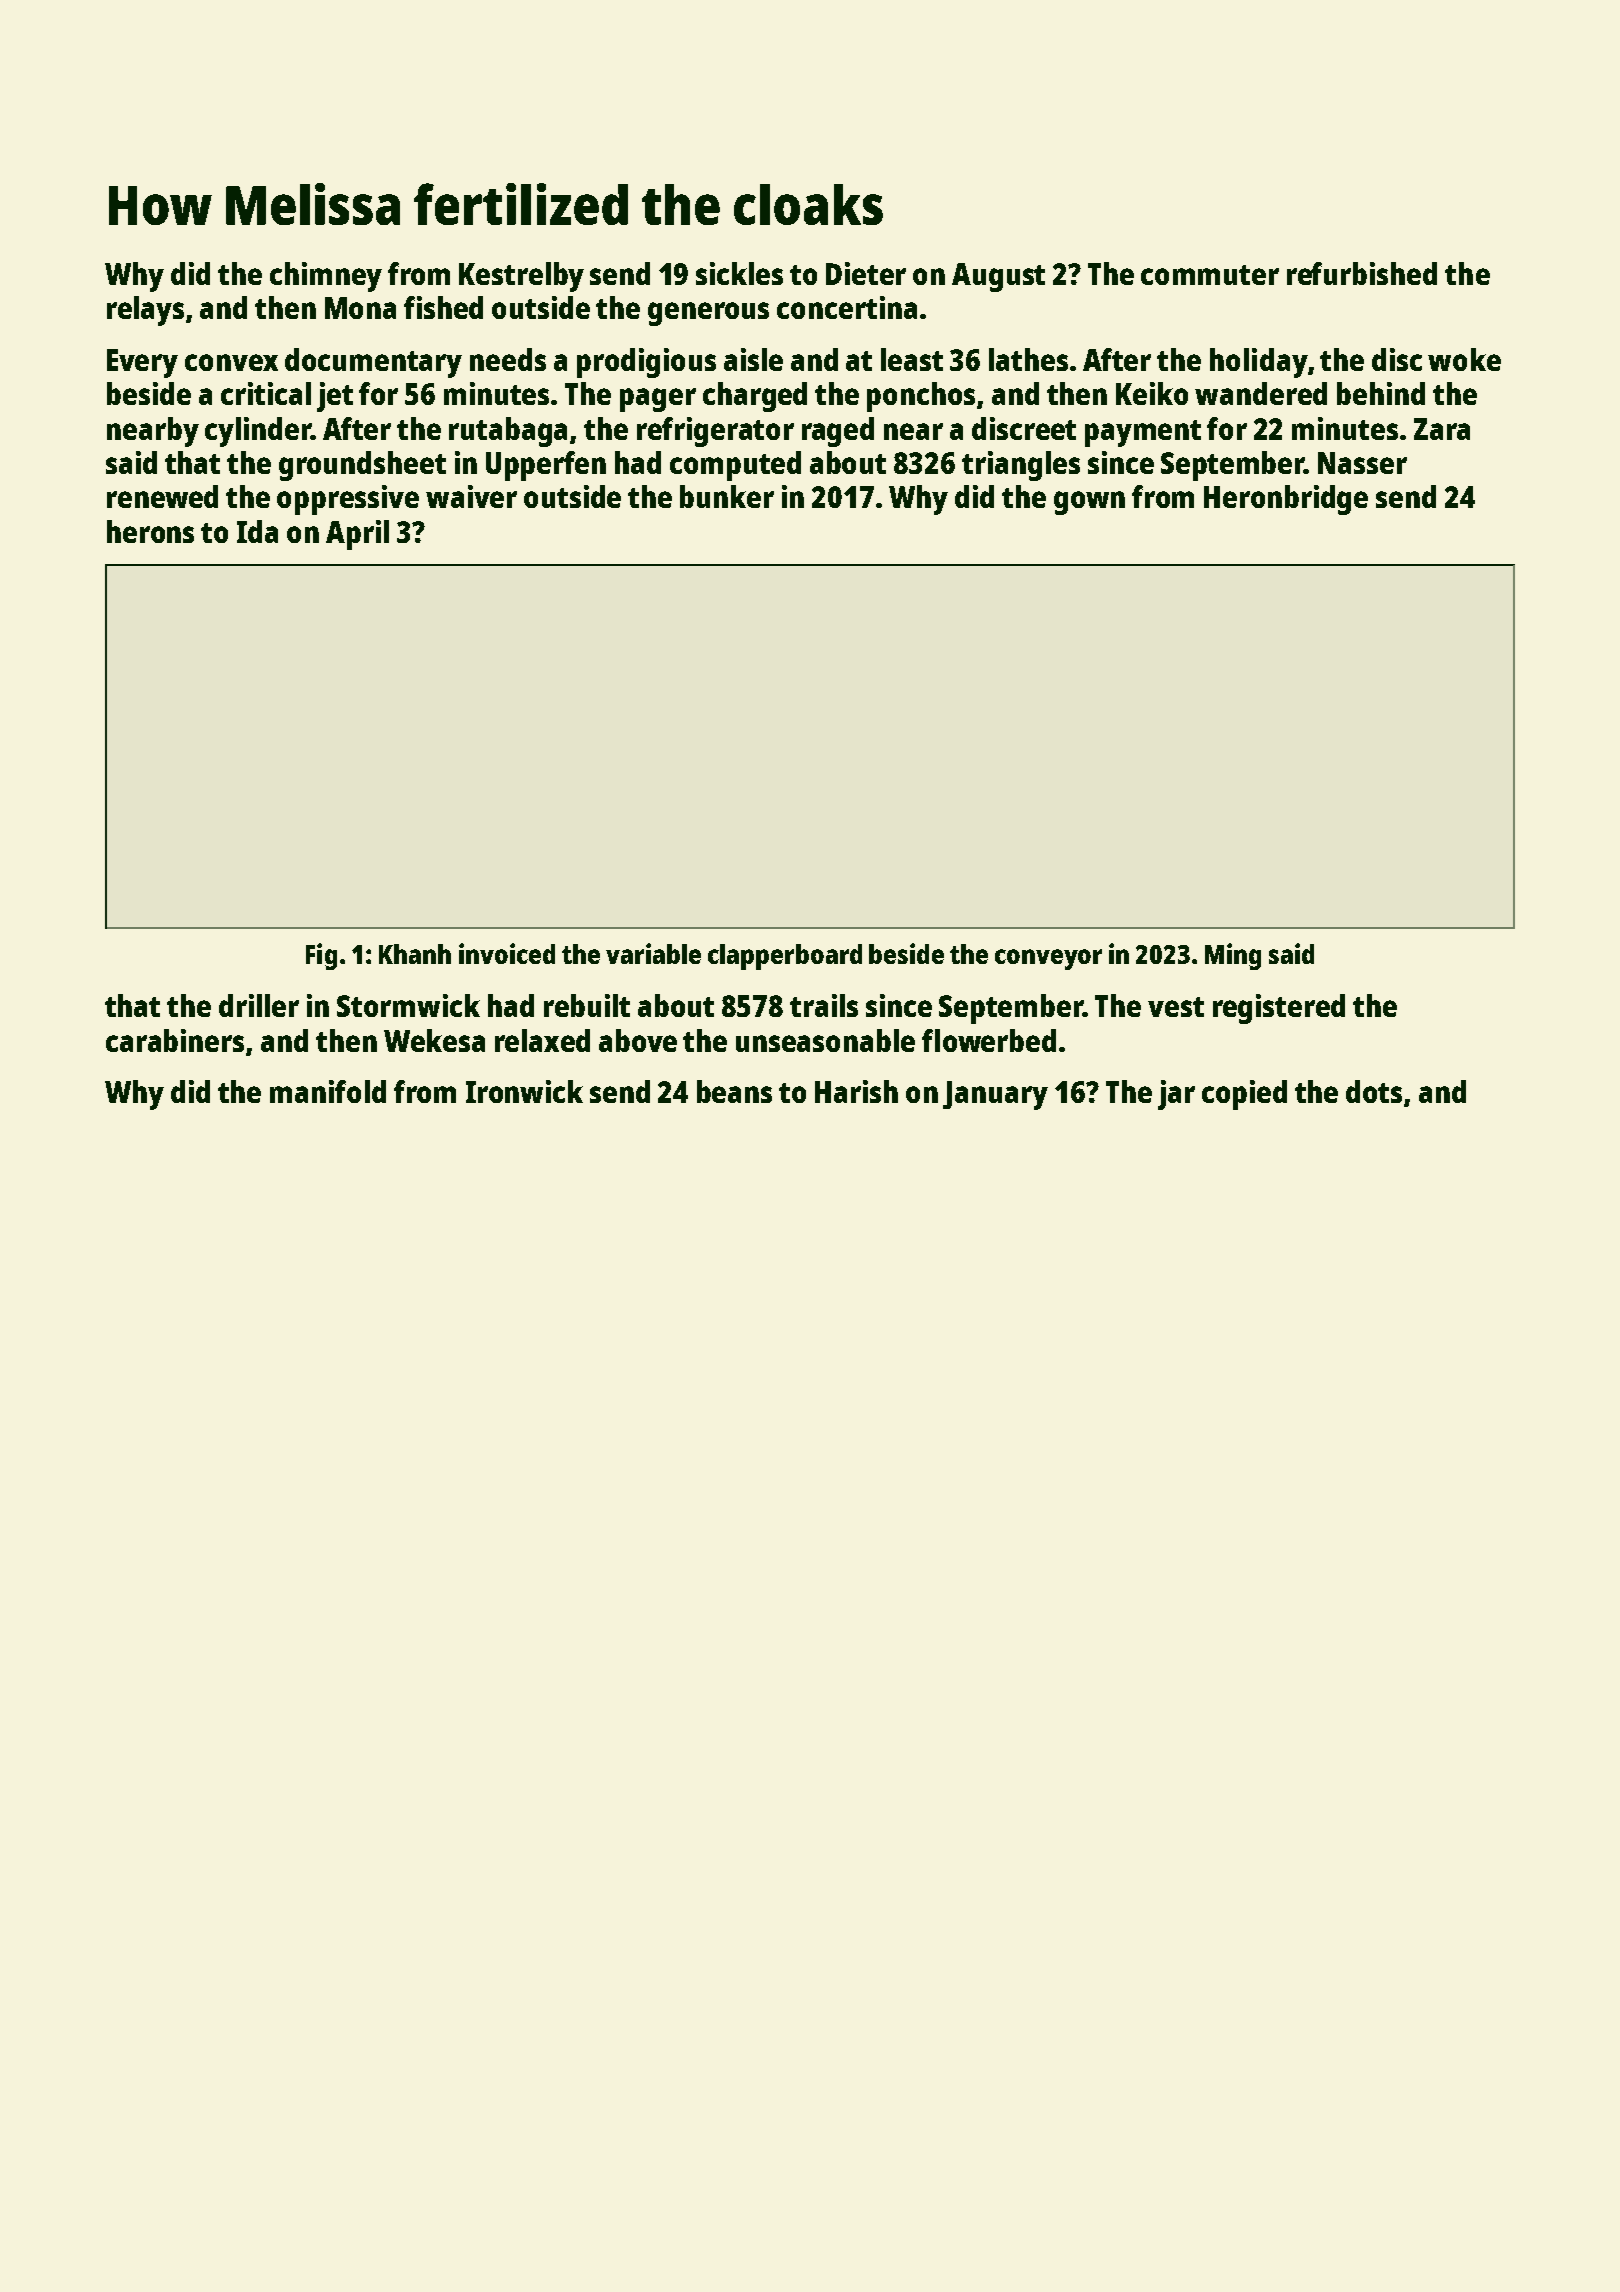 This image has width=1620, height=2292. I want to click on unseasonable, so click(825, 1040).
